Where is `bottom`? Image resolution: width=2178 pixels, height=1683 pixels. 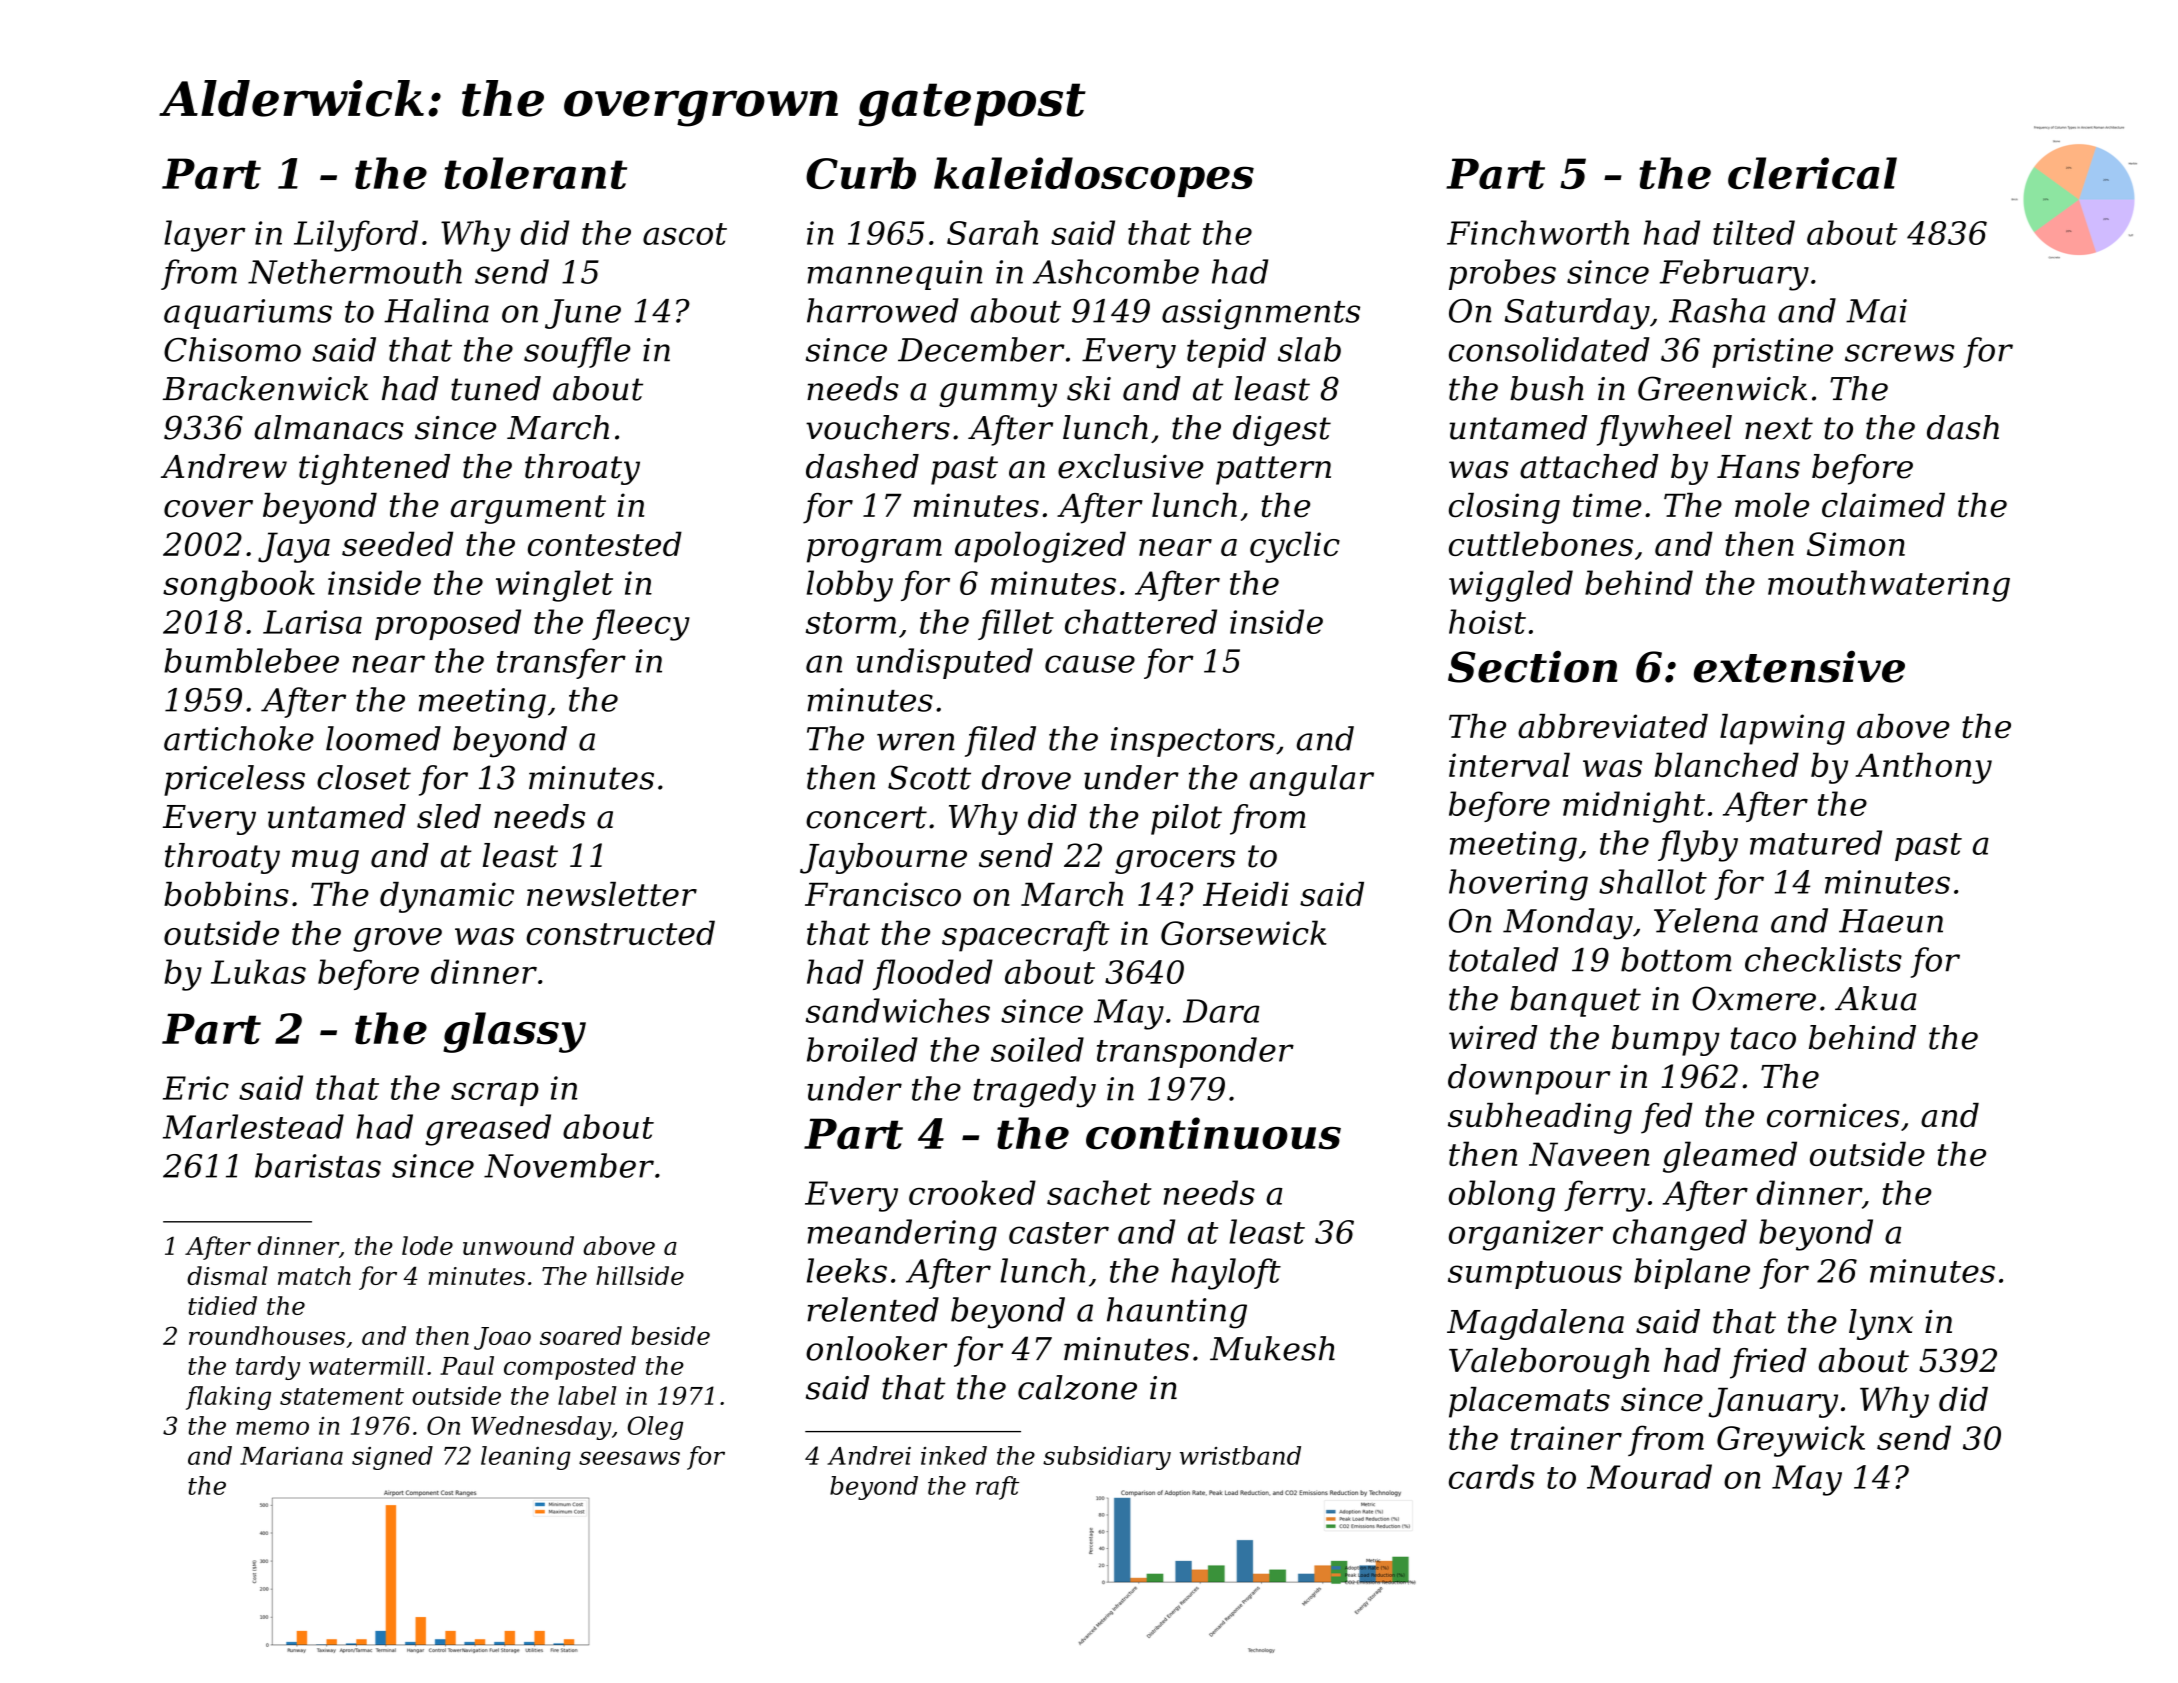
bottom is located at coordinates (1676, 959).
